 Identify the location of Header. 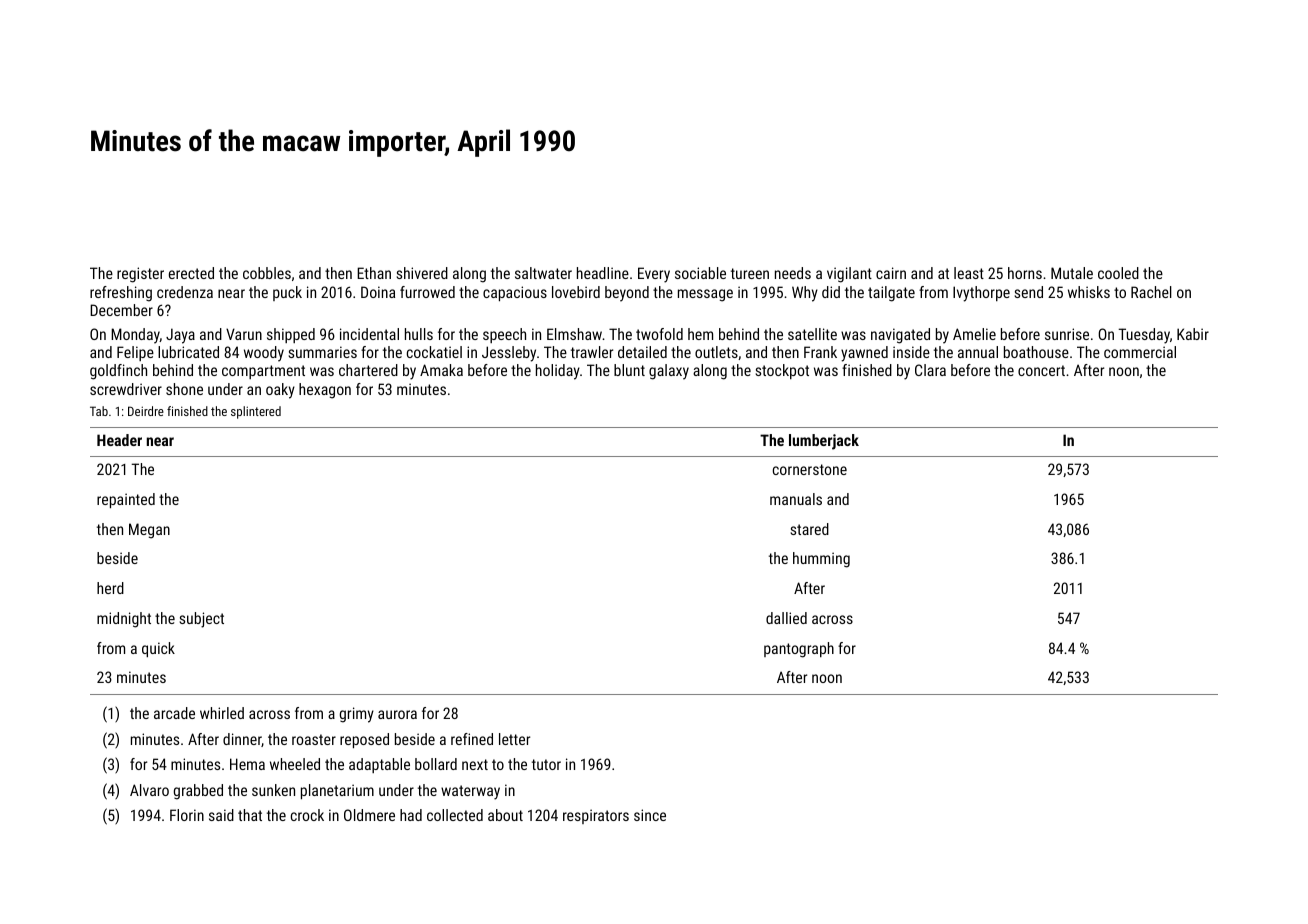
(119, 440).
